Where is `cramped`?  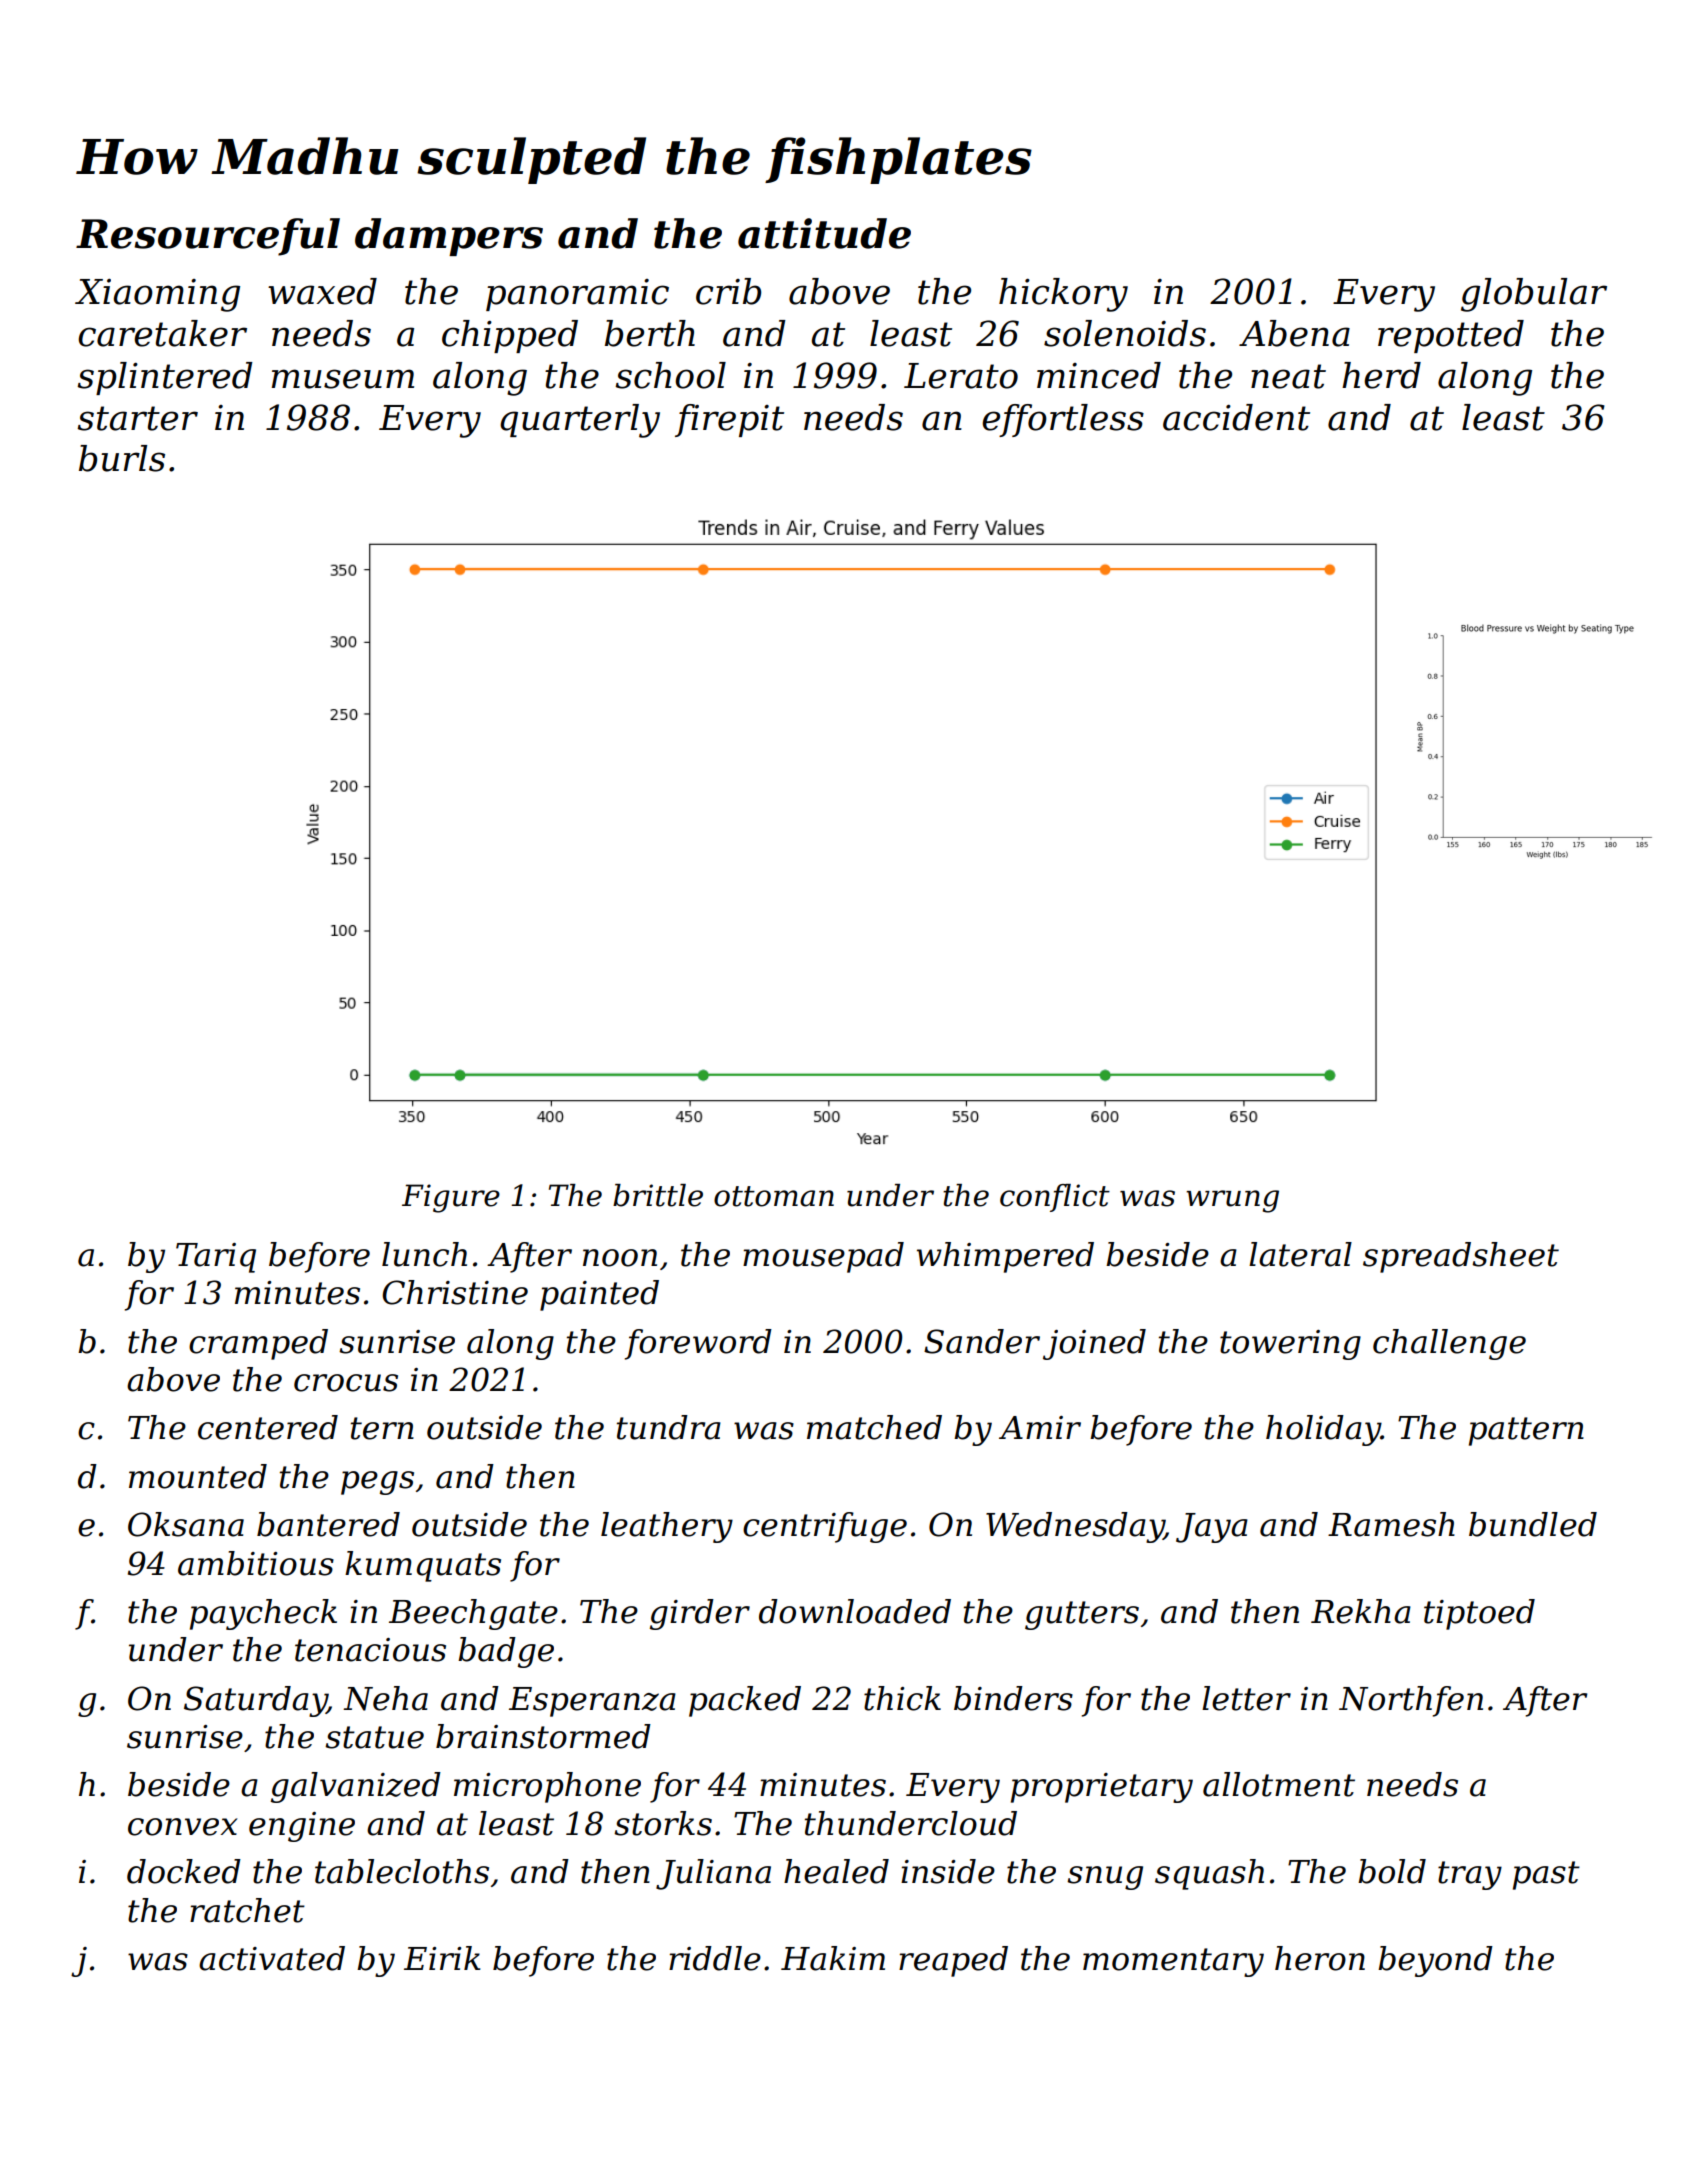 cramped is located at coordinates (258, 1344).
